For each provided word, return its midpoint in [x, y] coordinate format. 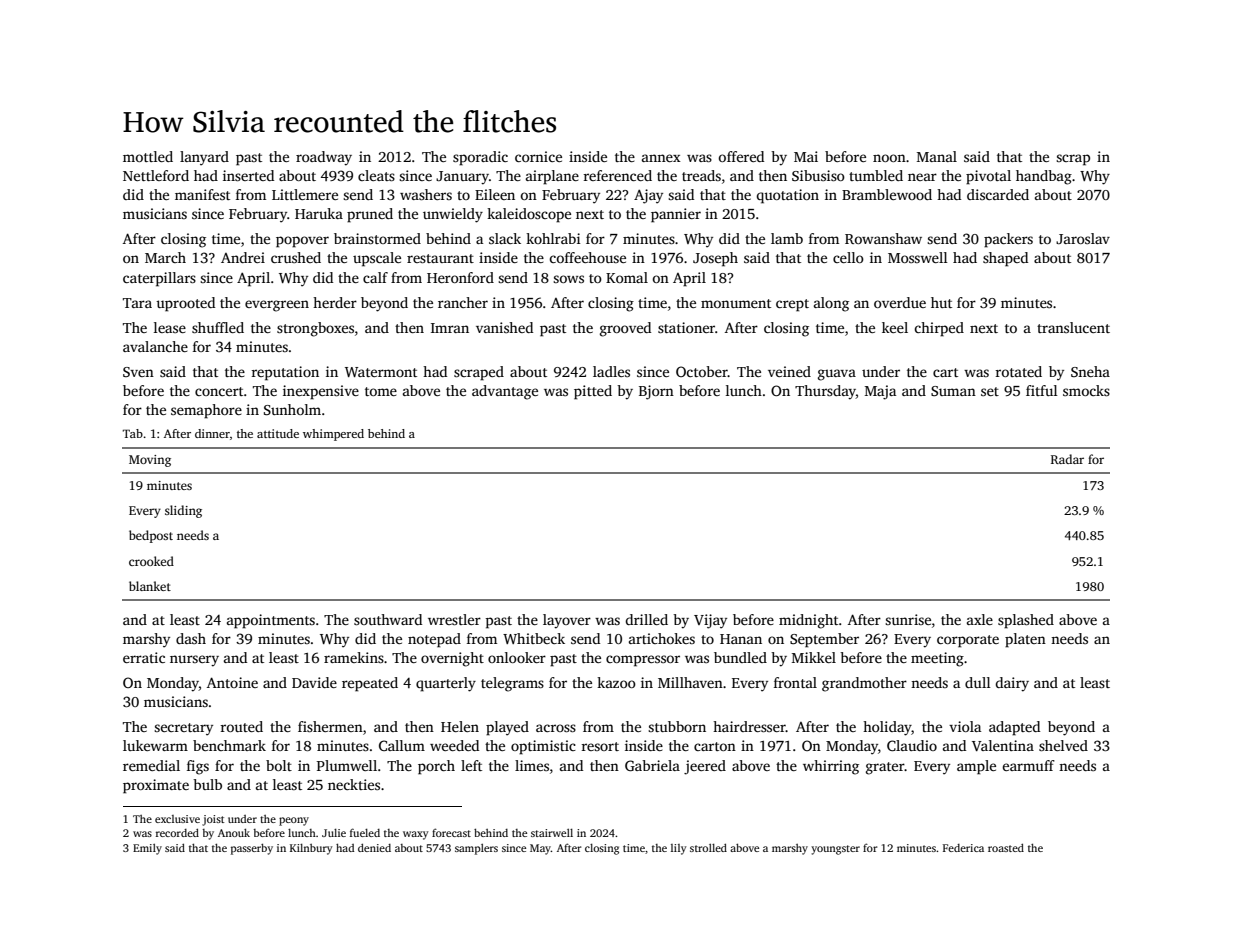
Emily [147, 849]
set [990, 391]
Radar [1067, 459]
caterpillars [159, 279]
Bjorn [656, 392]
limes [532, 765]
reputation [285, 373]
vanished [504, 327]
